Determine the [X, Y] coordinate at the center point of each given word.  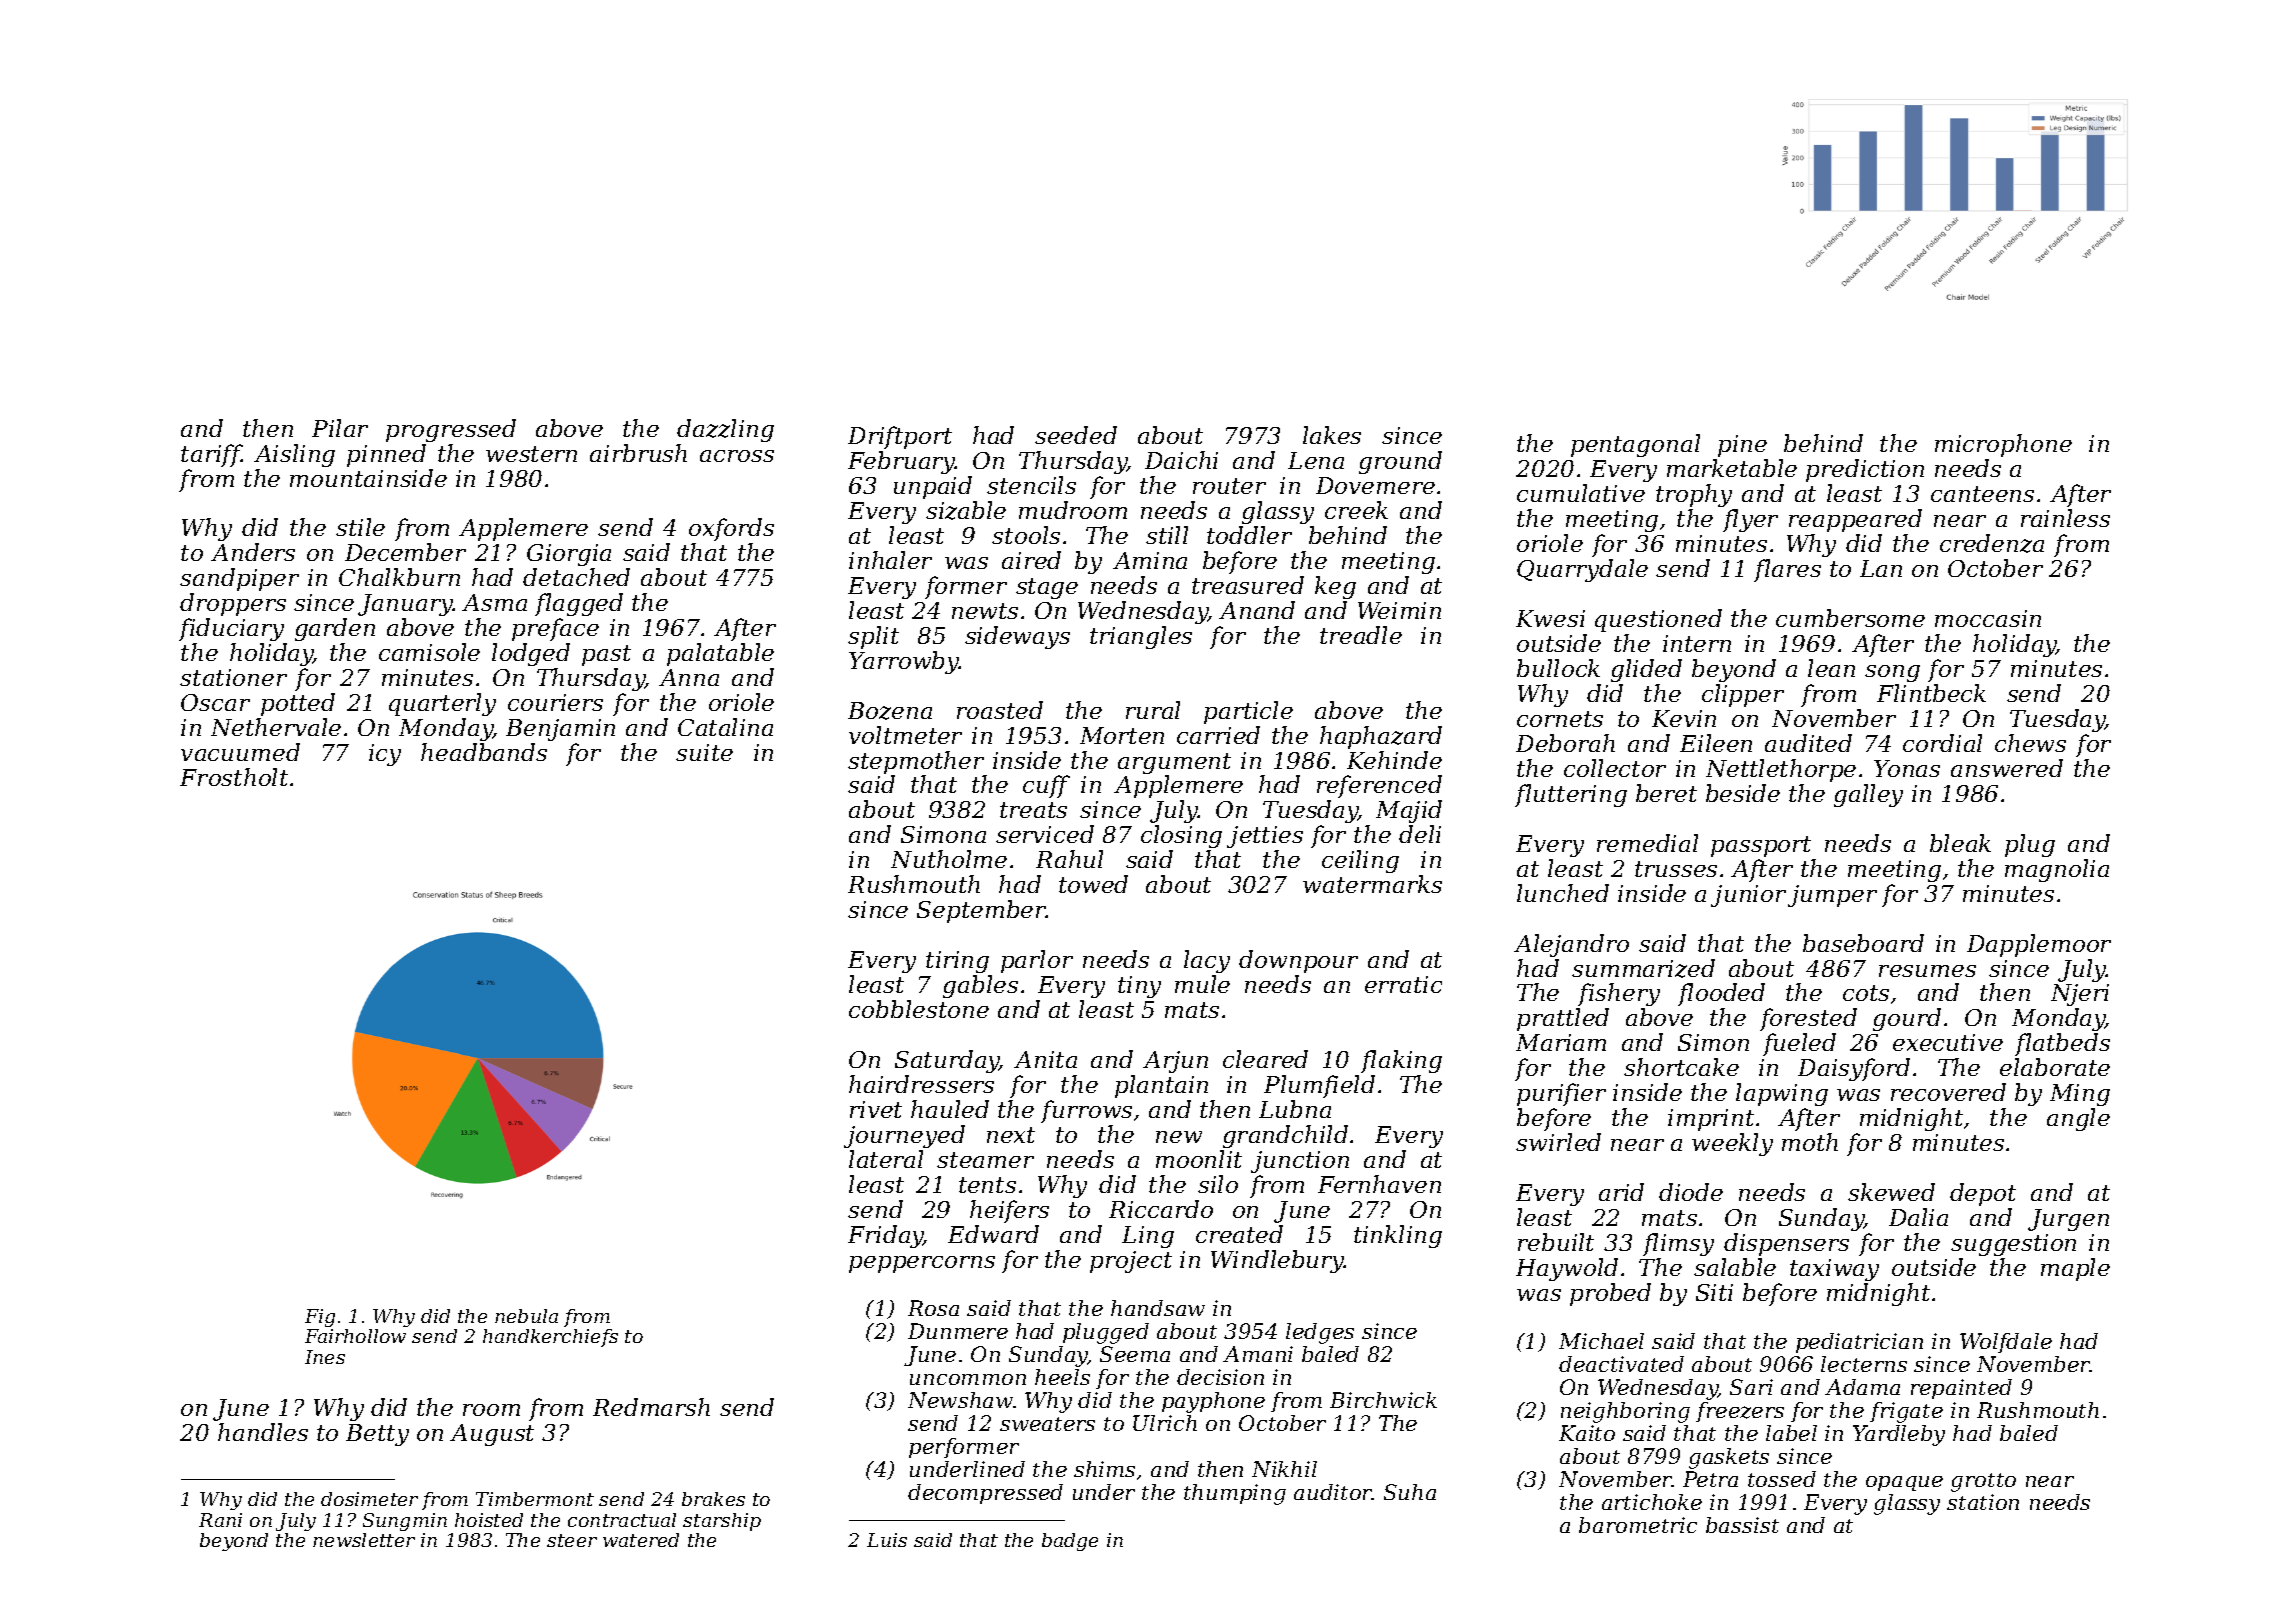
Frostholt [234, 777]
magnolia [2057, 870]
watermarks [1372, 884]
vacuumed [240, 752]
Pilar [340, 428]
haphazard [1381, 737]
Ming [2080, 1095]
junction [1300, 1162]
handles [263, 1432]
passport [1761, 846]
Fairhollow [355, 1336]
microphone [2003, 445]
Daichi [1181, 460]
